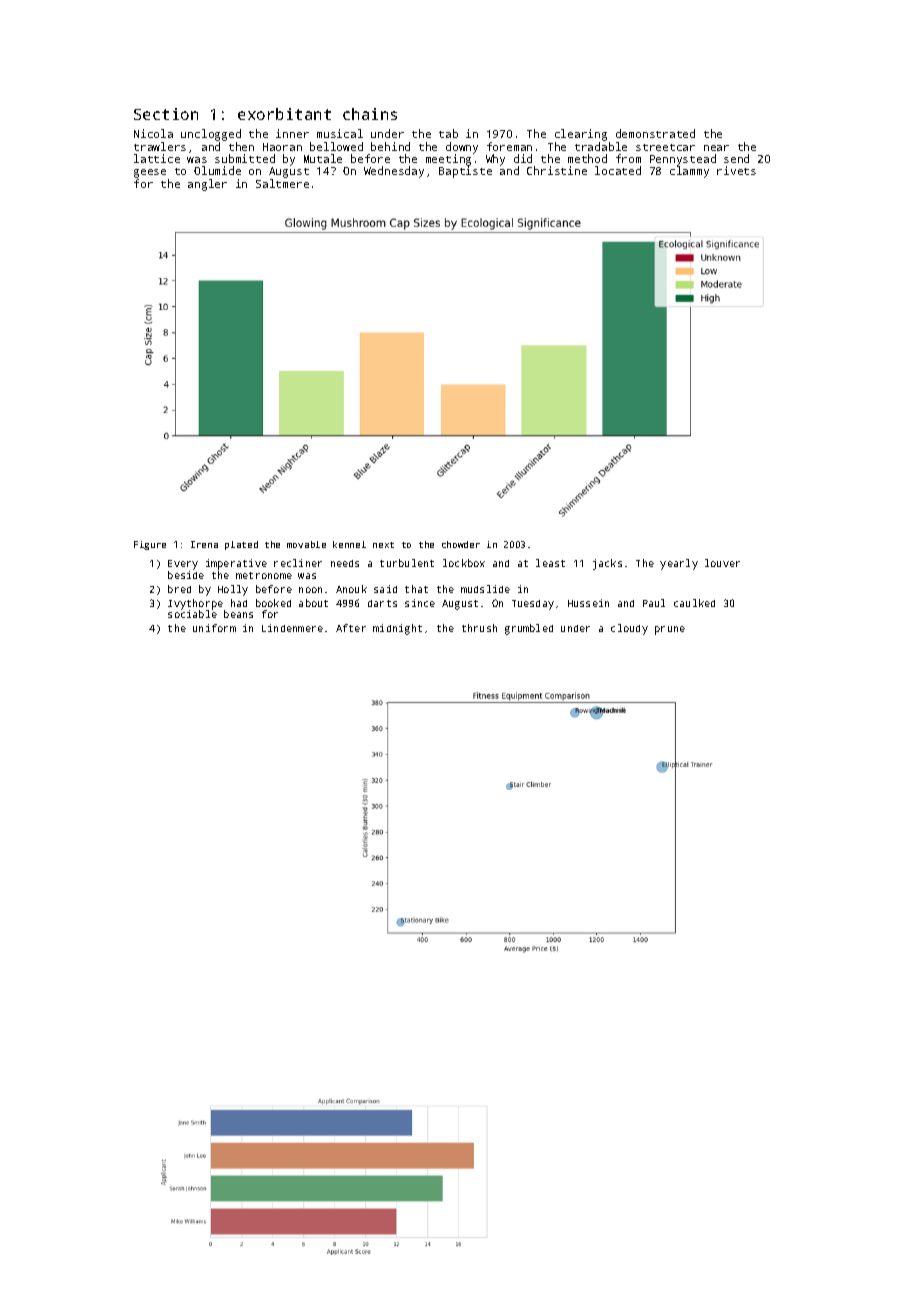 This document has width=908, height=1316. Describe the element at coordinates (183, 565) in the document. I see `Every` at that location.
